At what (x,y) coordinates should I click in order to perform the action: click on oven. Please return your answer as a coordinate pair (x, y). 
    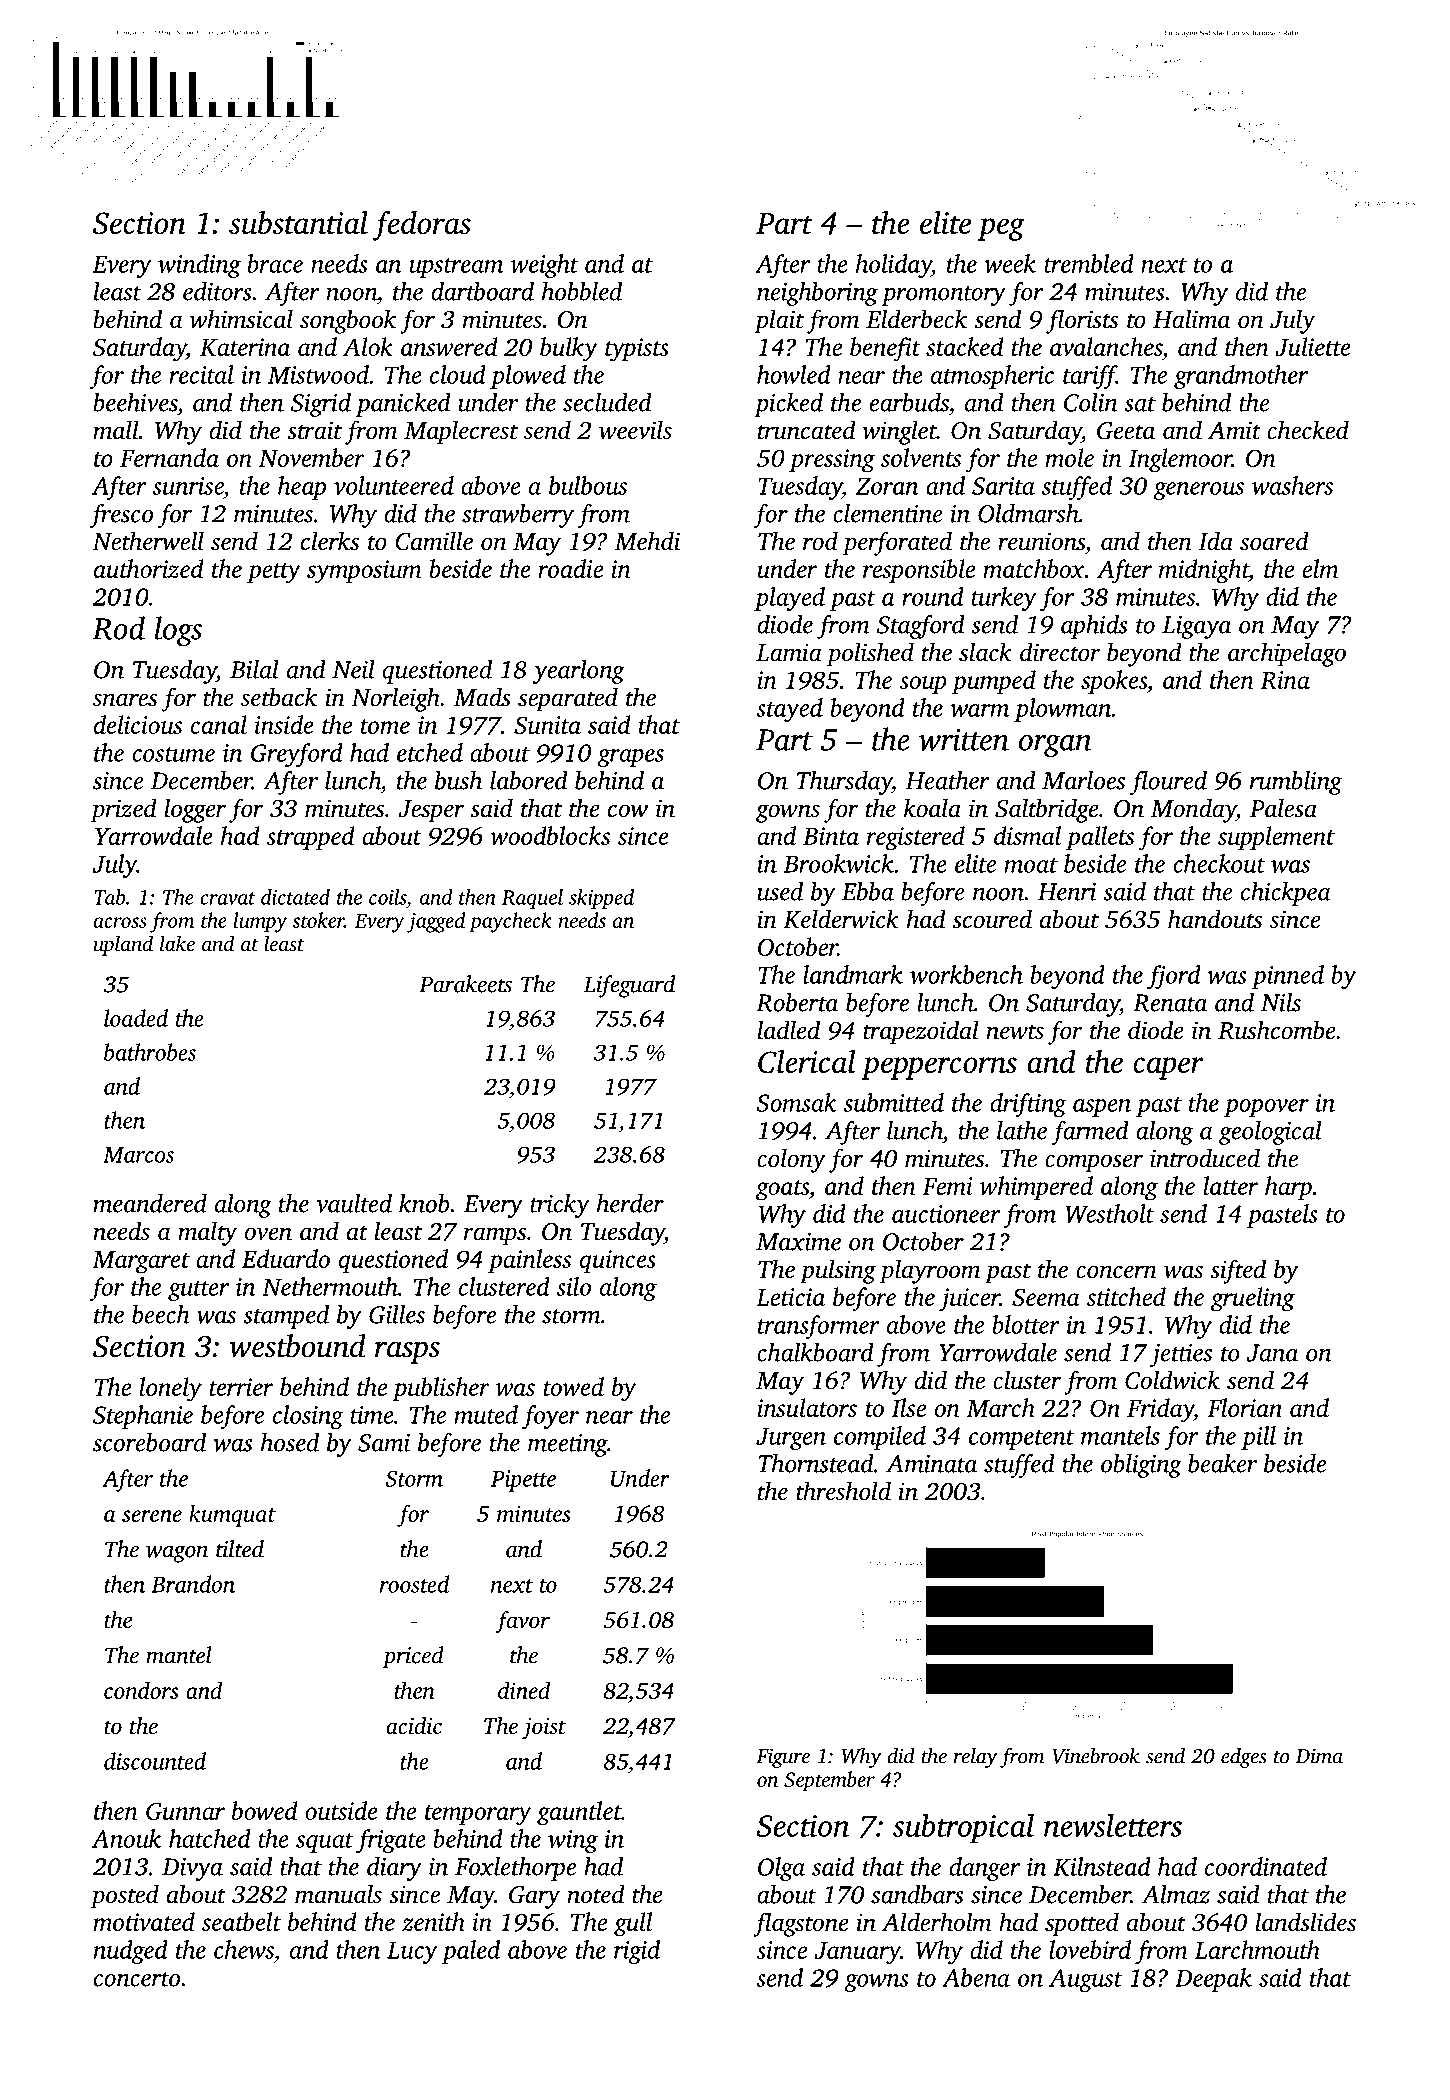
    Looking at the image, I should click on (268, 1234).
